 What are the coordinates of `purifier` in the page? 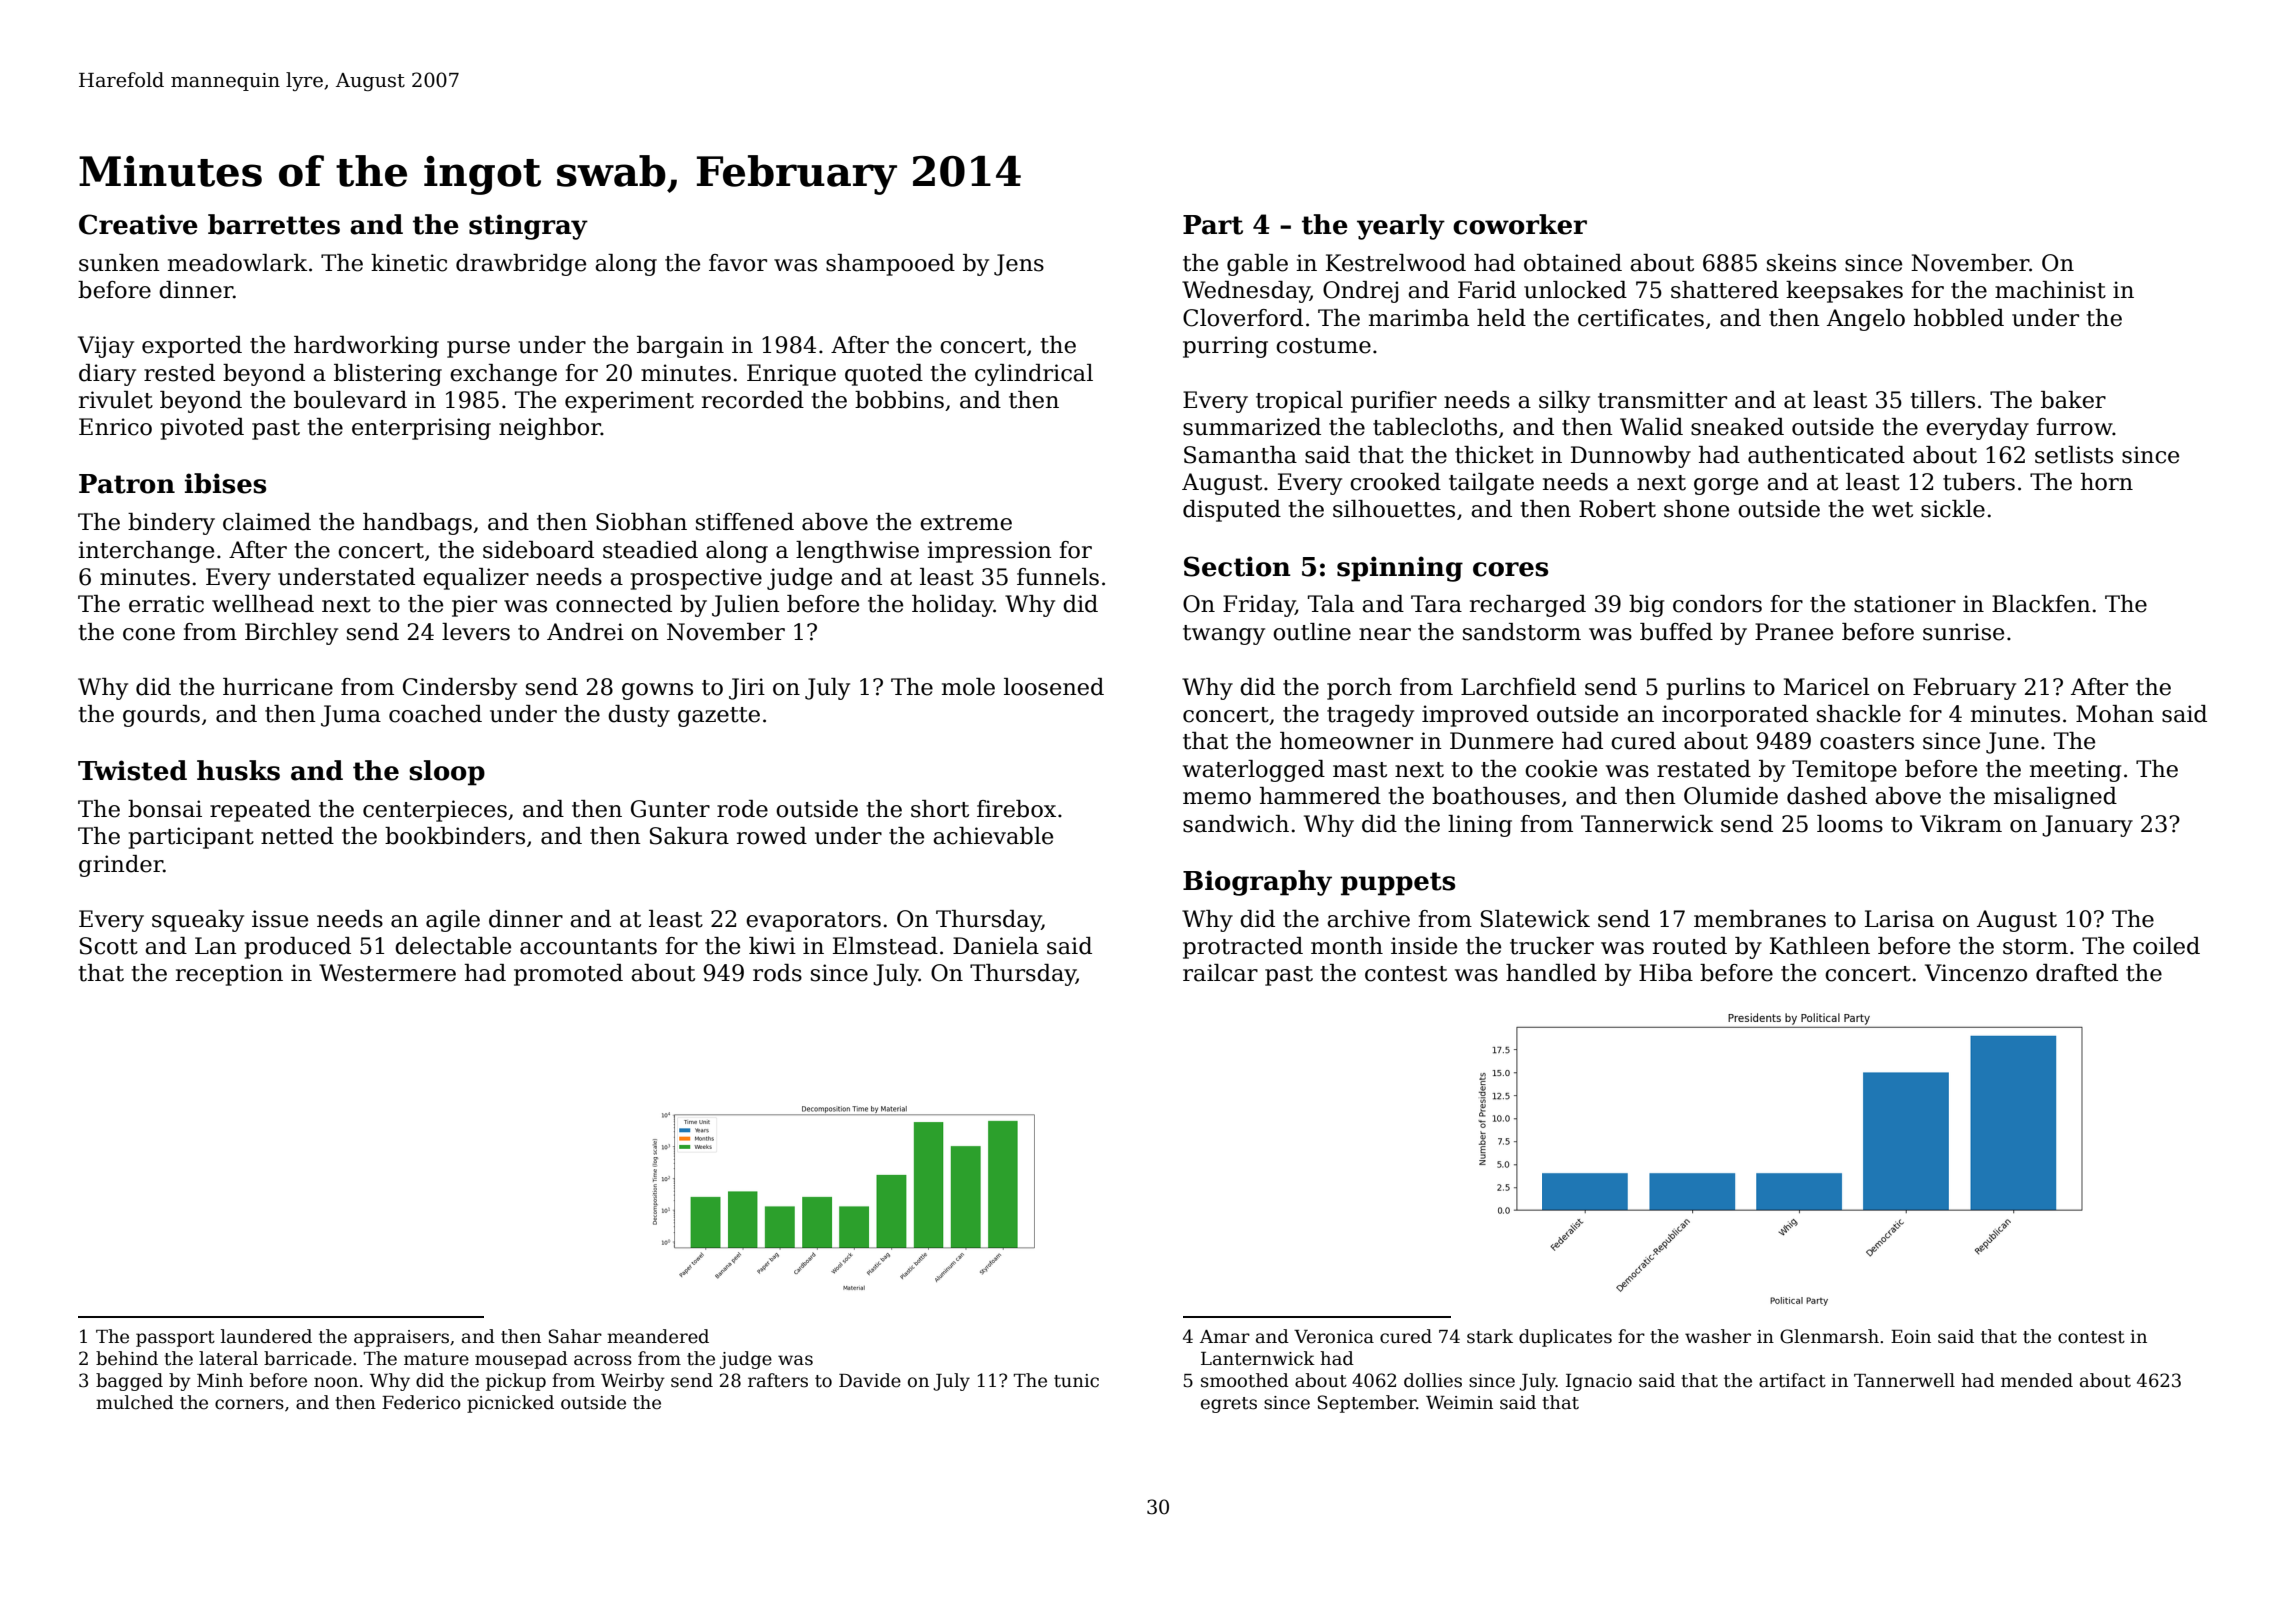 It's located at (1394, 402).
